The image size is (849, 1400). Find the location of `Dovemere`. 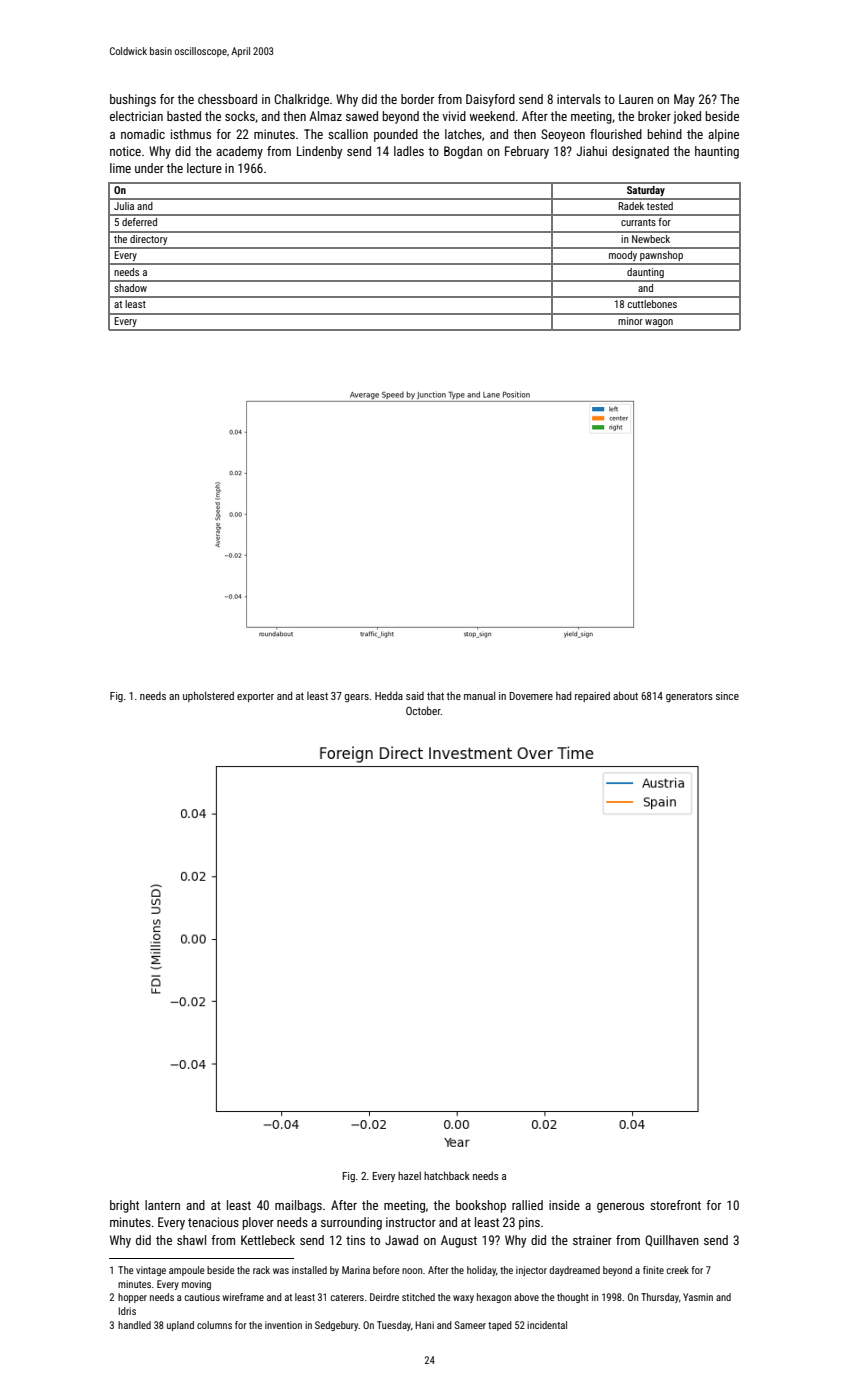

Dovemere is located at coordinates (531, 696).
